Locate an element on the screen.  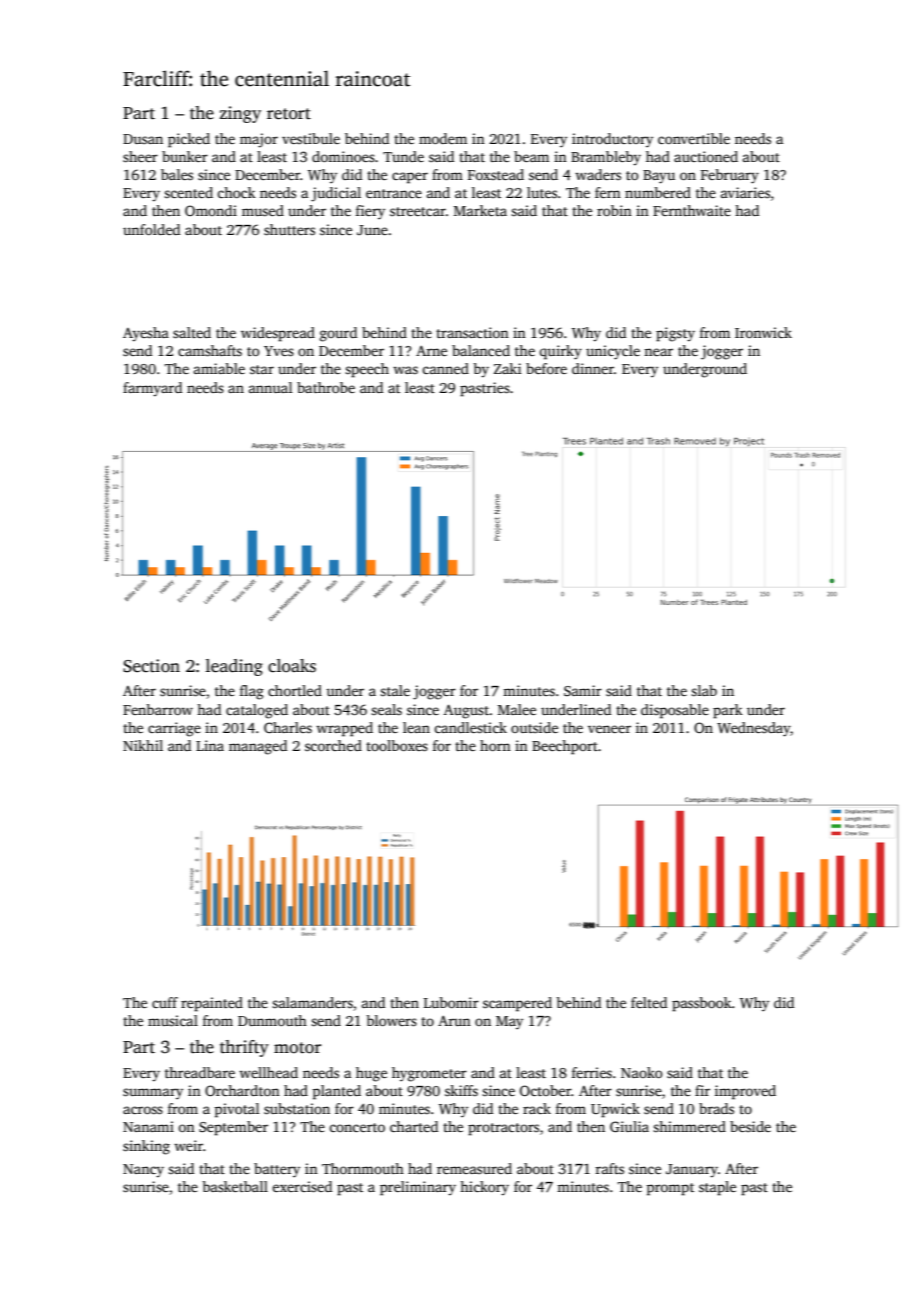
near is located at coordinates (658, 352).
